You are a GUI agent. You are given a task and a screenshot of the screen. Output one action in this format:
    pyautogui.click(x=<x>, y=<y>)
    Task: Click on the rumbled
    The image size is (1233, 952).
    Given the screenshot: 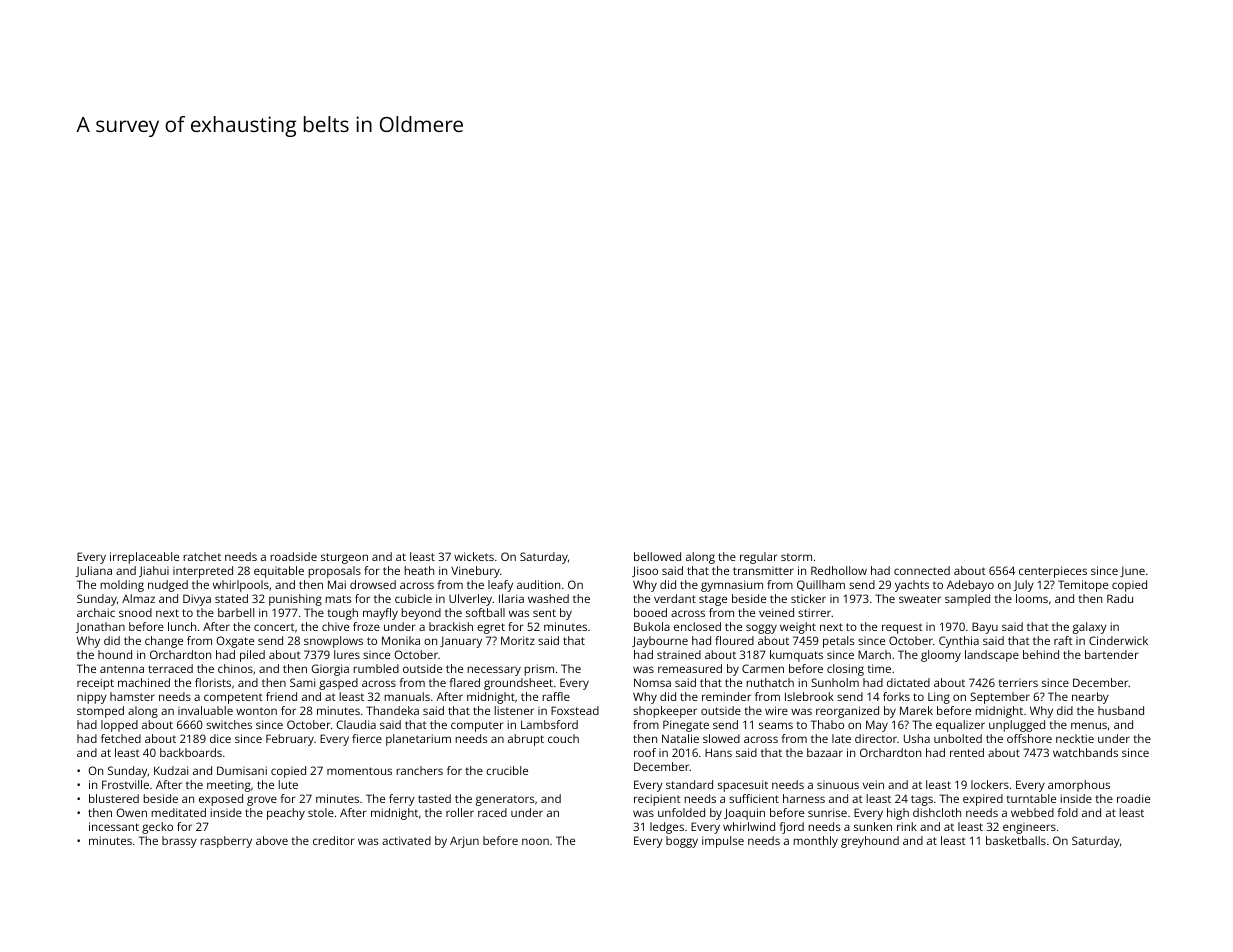 What is the action you would take?
    pyautogui.click(x=376, y=668)
